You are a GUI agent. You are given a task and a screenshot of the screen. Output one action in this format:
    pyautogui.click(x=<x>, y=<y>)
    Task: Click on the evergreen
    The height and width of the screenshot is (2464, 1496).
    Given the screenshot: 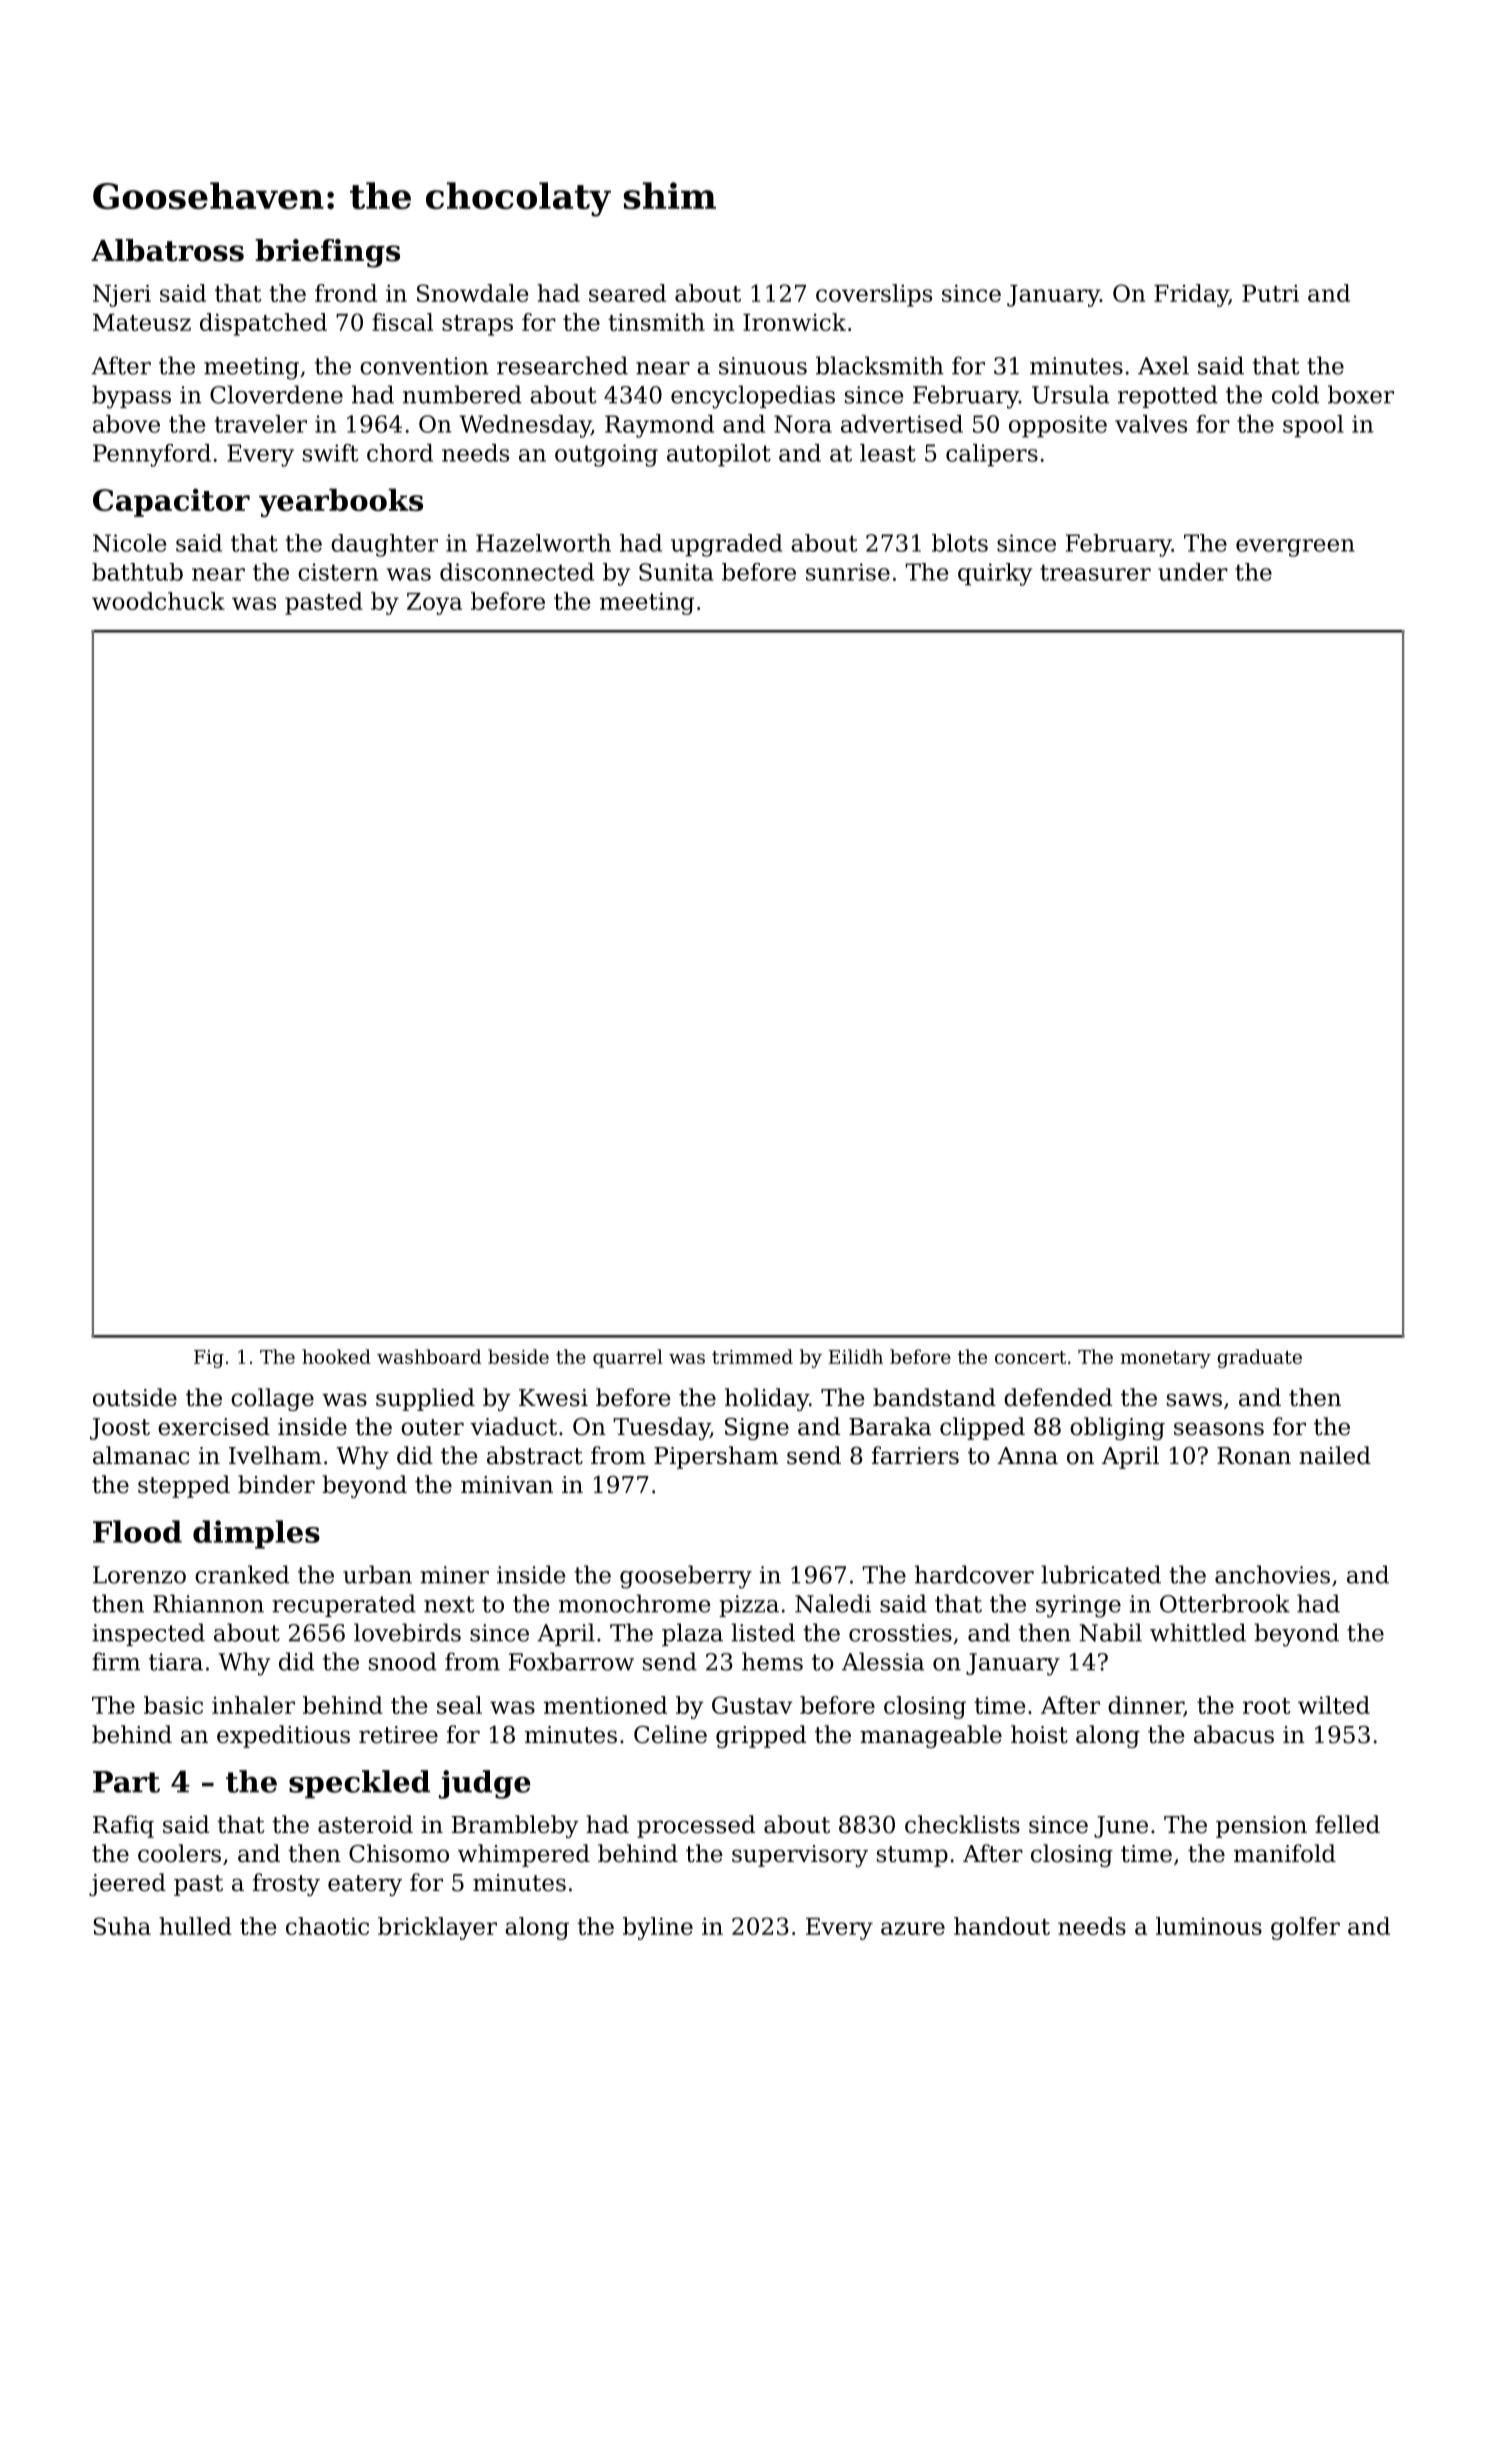 What is the action you would take?
    pyautogui.click(x=1295, y=548)
